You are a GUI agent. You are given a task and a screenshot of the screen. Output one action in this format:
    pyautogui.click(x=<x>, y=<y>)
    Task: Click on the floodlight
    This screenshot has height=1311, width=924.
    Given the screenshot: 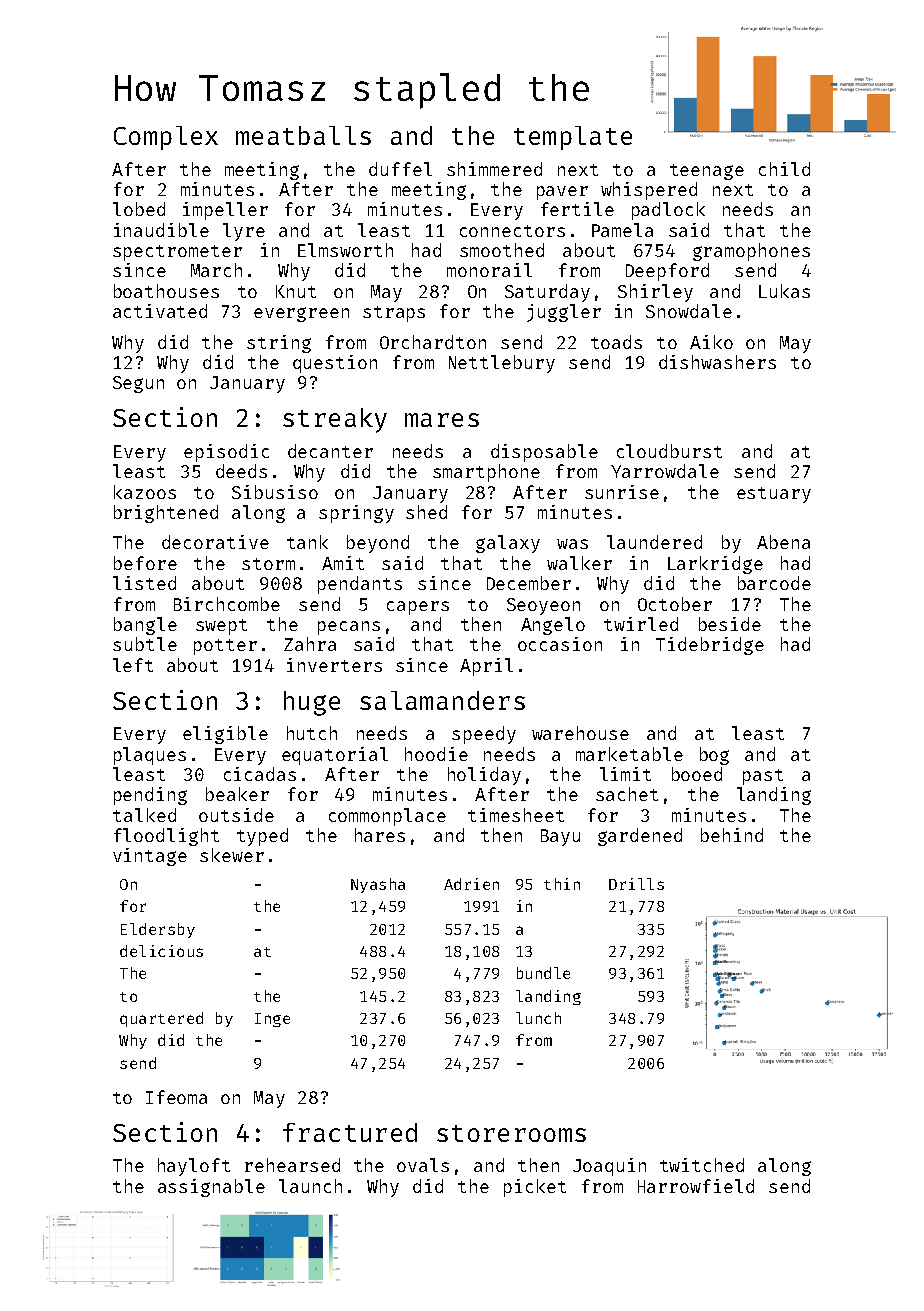 What is the action you would take?
    pyautogui.click(x=166, y=837)
